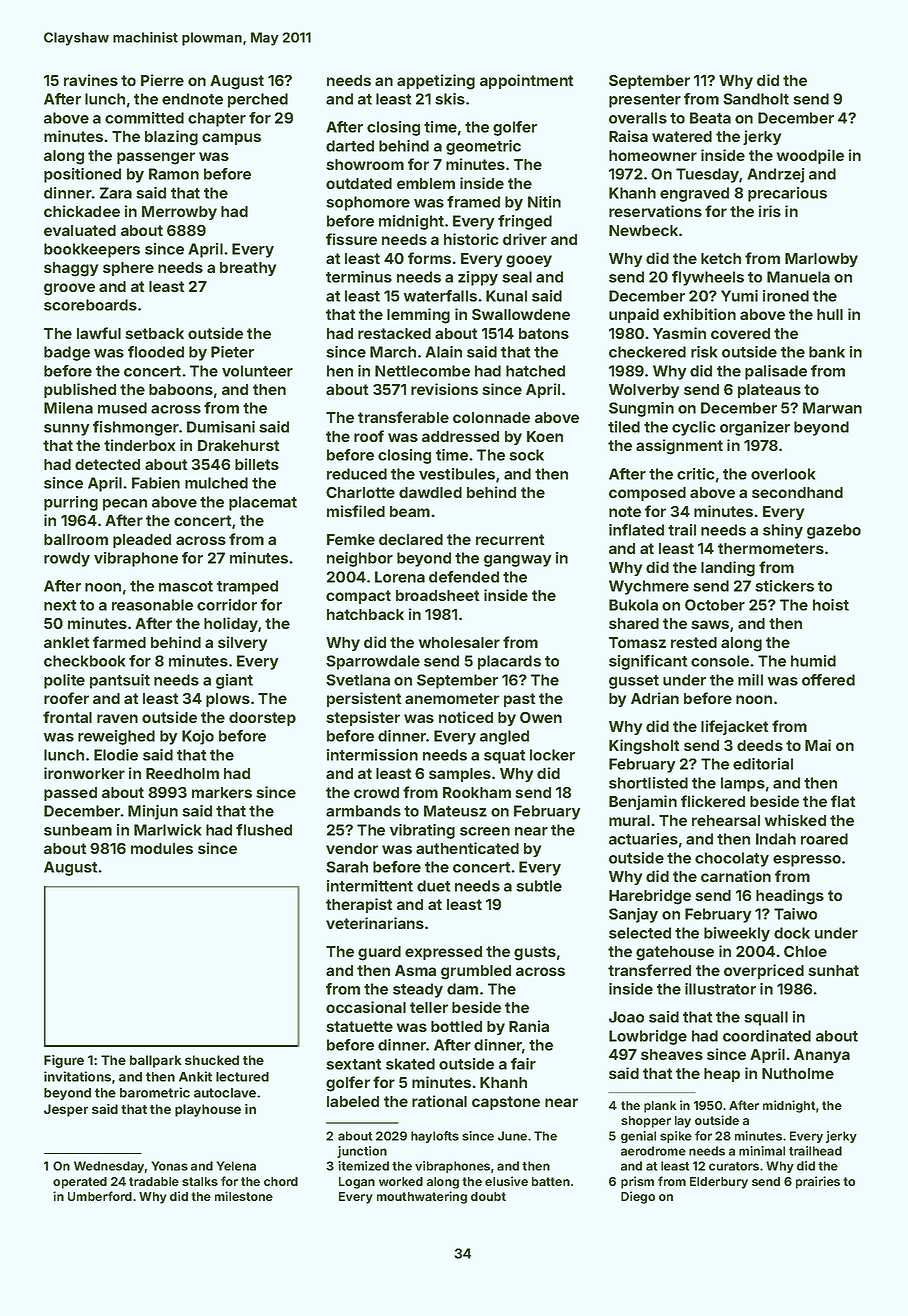 Image resolution: width=908 pixels, height=1316 pixels. What do you see at coordinates (735, 727) in the screenshot?
I see `lifejacket` at bounding box center [735, 727].
